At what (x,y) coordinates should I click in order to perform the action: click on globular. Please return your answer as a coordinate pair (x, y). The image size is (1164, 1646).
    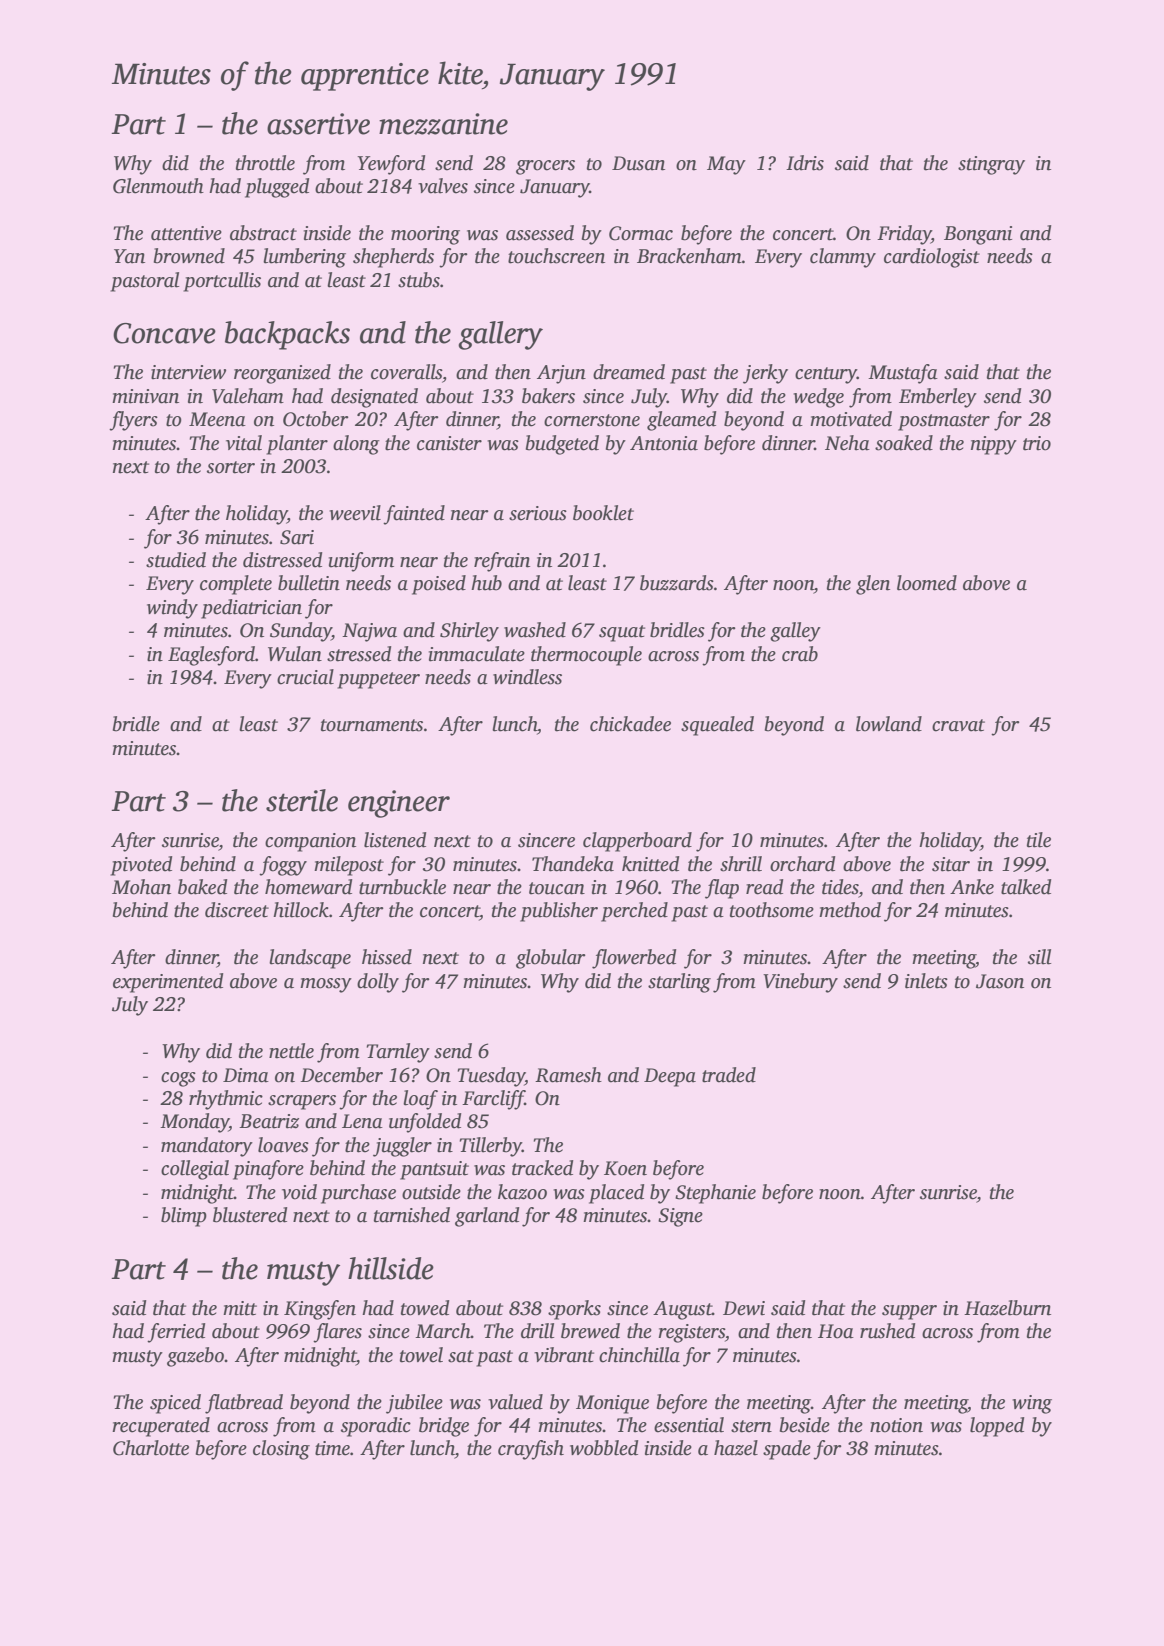
    Looking at the image, I should click on (551, 959).
